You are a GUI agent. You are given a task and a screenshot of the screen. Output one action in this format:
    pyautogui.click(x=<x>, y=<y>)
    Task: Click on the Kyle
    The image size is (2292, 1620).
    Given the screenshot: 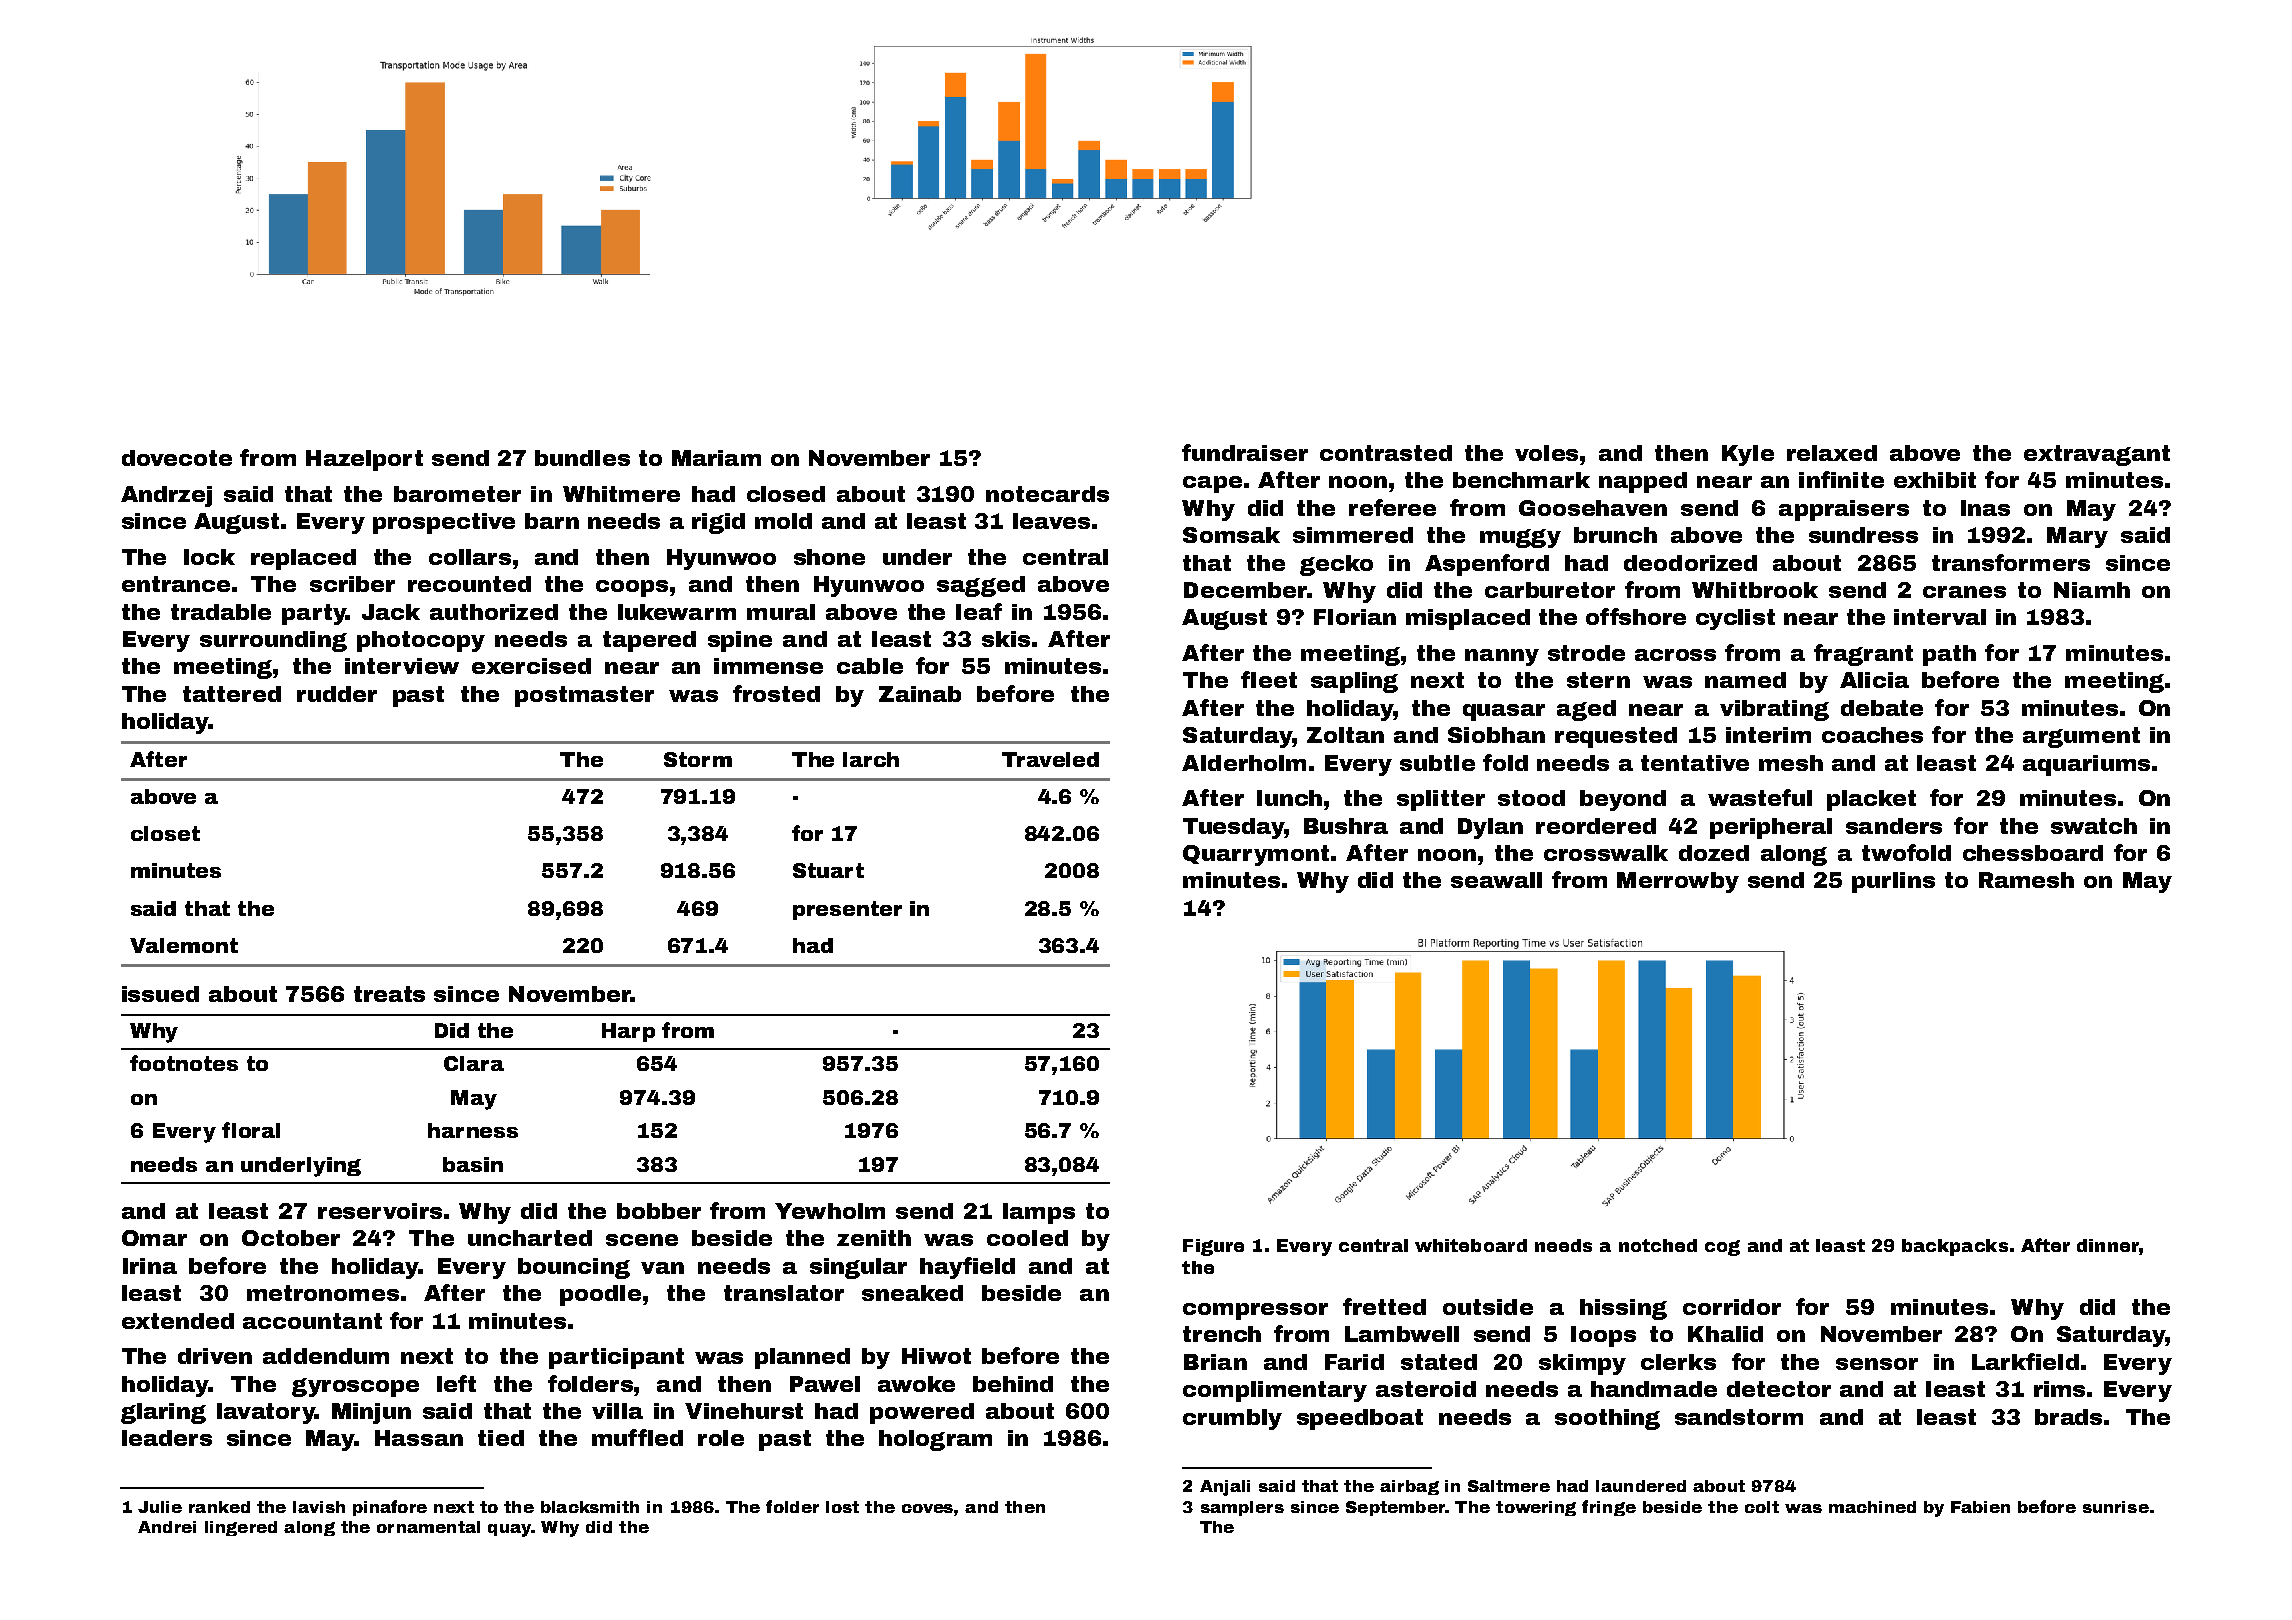 What is the action you would take?
    pyautogui.click(x=1748, y=455)
